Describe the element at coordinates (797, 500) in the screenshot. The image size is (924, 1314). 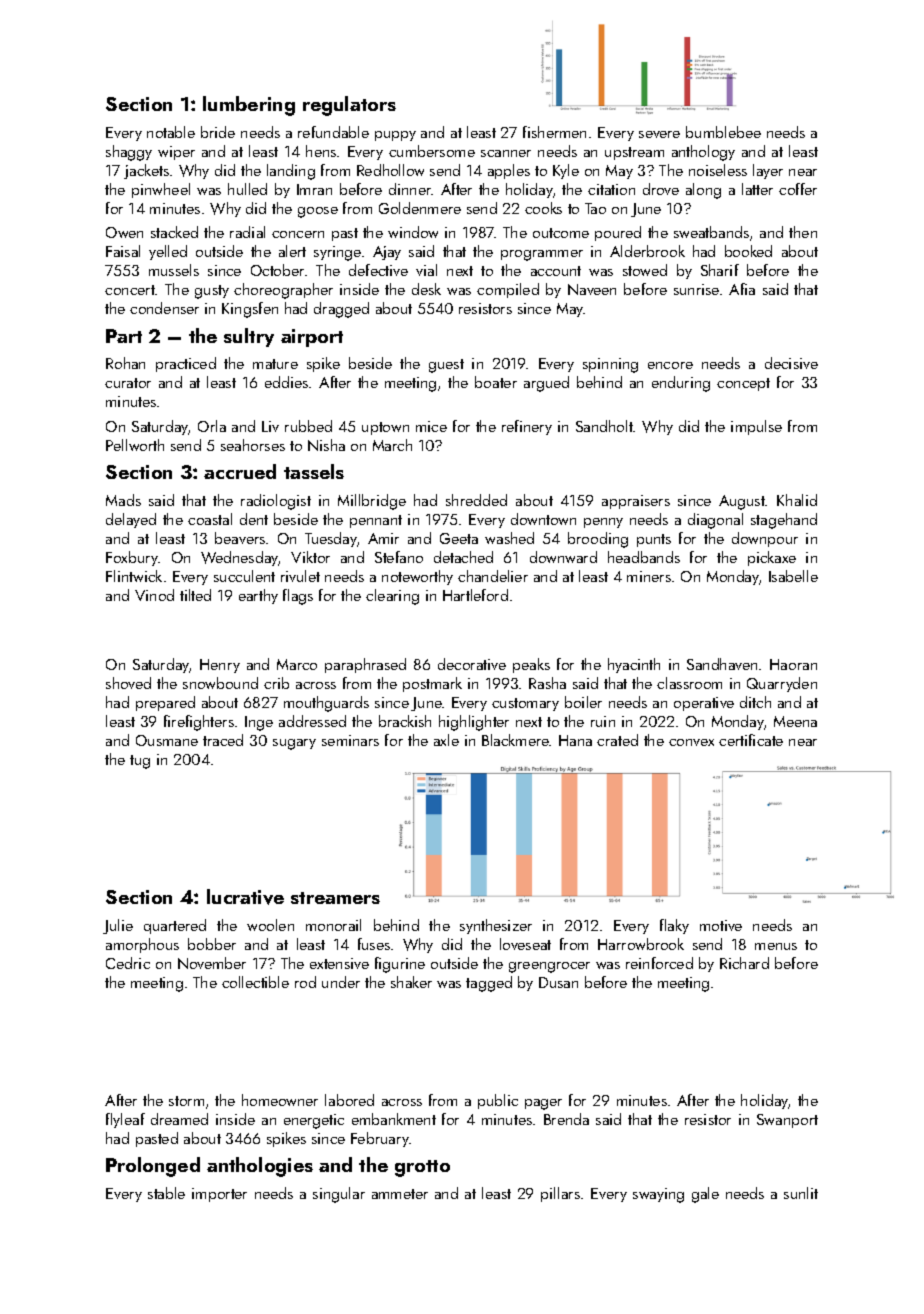
I see `Khalid` at that location.
